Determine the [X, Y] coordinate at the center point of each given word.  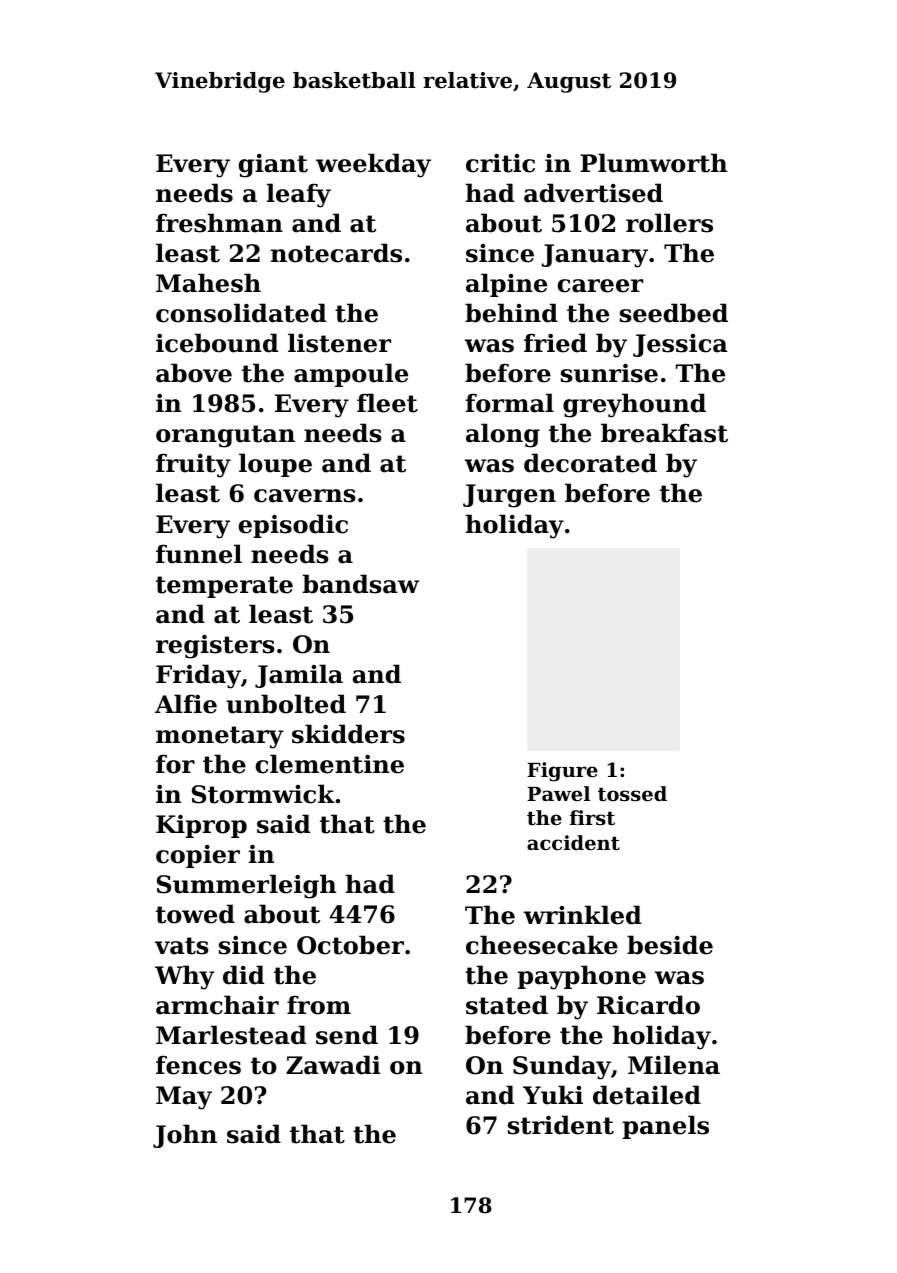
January [594, 256]
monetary [220, 737]
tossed [632, 794]
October [350, 945]
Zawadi [333, 1065]
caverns [305, 496]
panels [666, 1127]
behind [511, 313]
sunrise [609, 373]
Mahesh [208, 283]
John [185, 1136]
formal [510, 403]
